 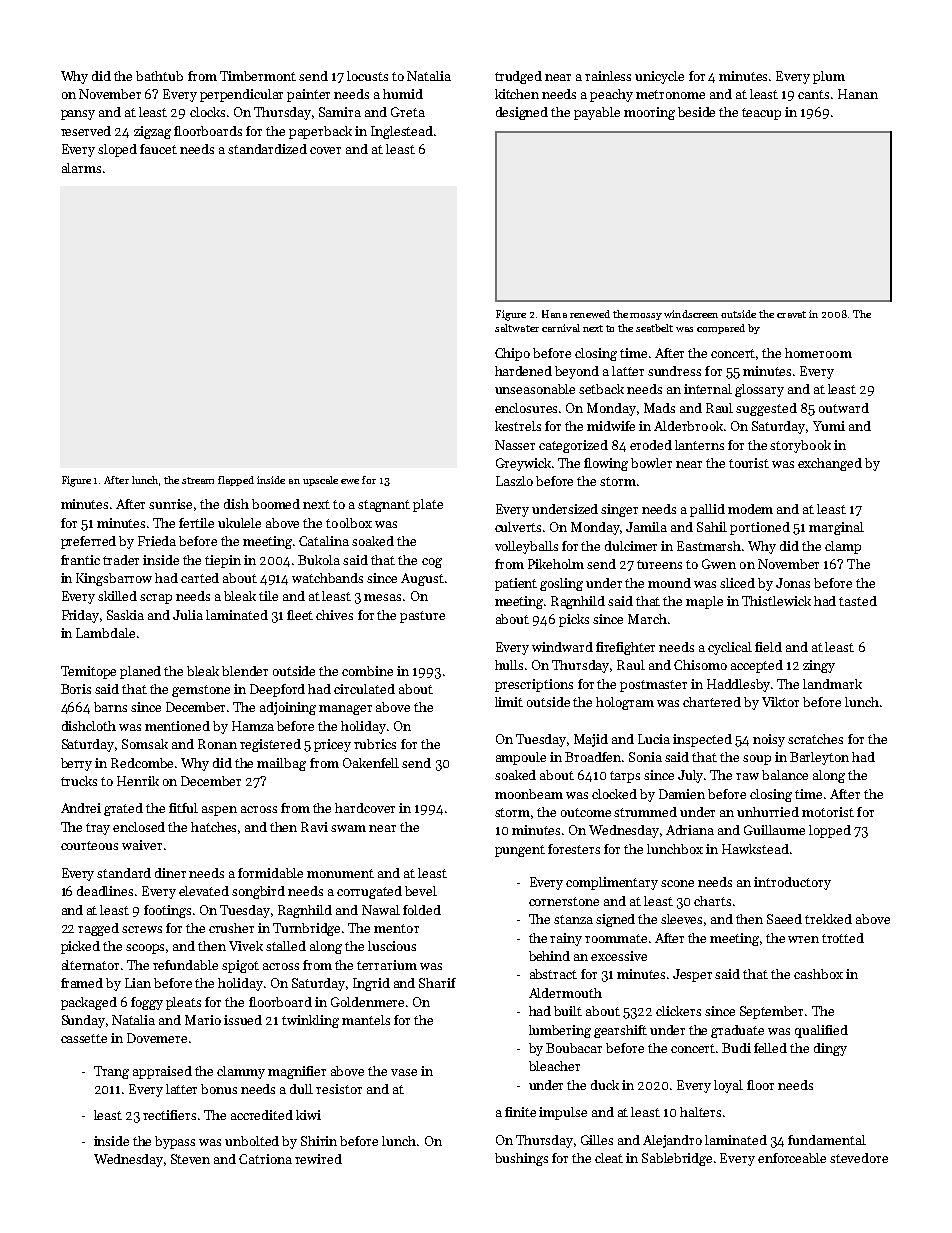 What do you see at coordinates (198, 480) in the page?
I see `stream` at bounding box center [198, 480].
